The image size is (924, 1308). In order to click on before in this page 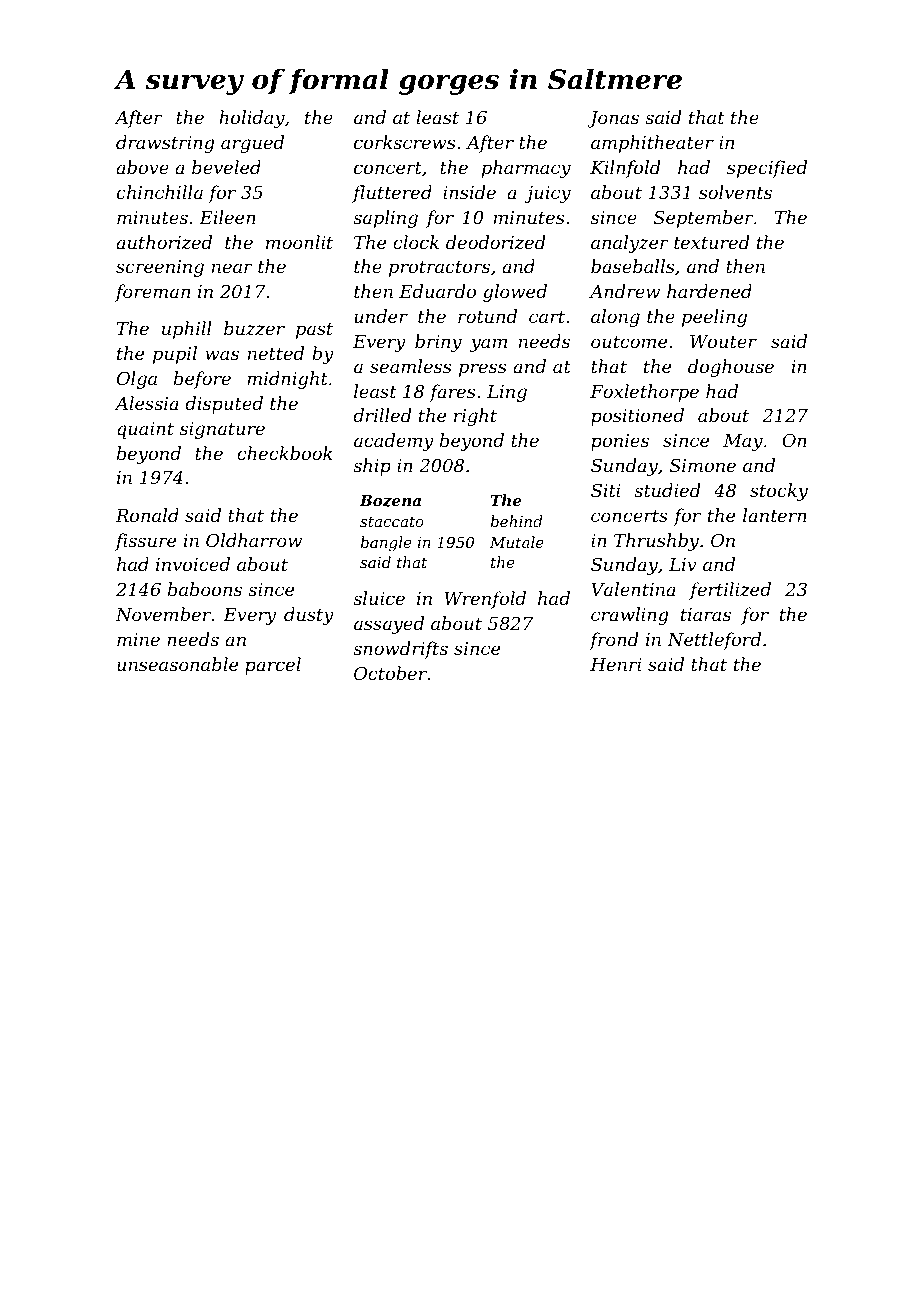, I will do `click(202, 380)`.
